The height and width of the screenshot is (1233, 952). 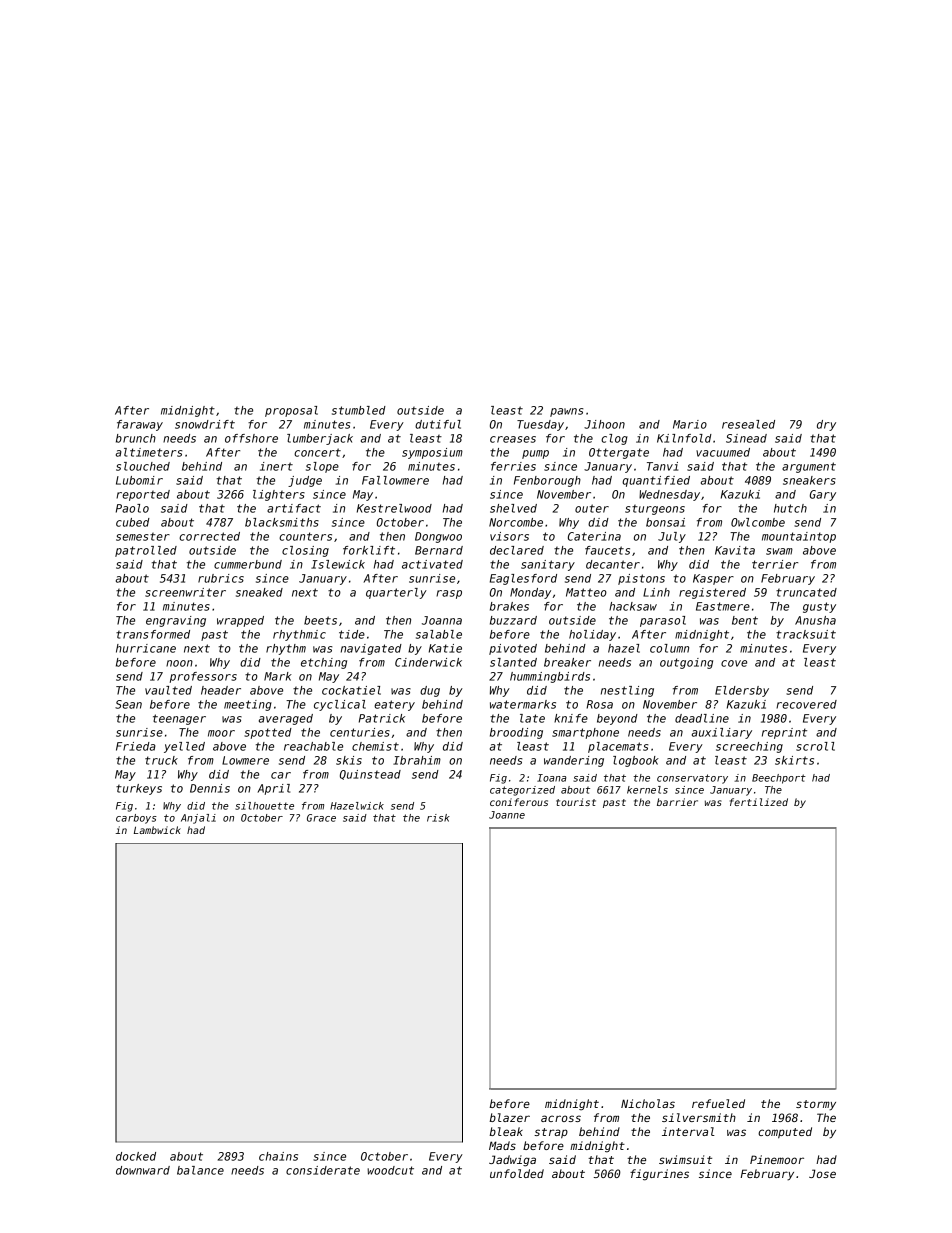 What do you see at coordinates (816, 1105) in the screenshot?
I see `stormy` at bounding box center [816, 1105].
